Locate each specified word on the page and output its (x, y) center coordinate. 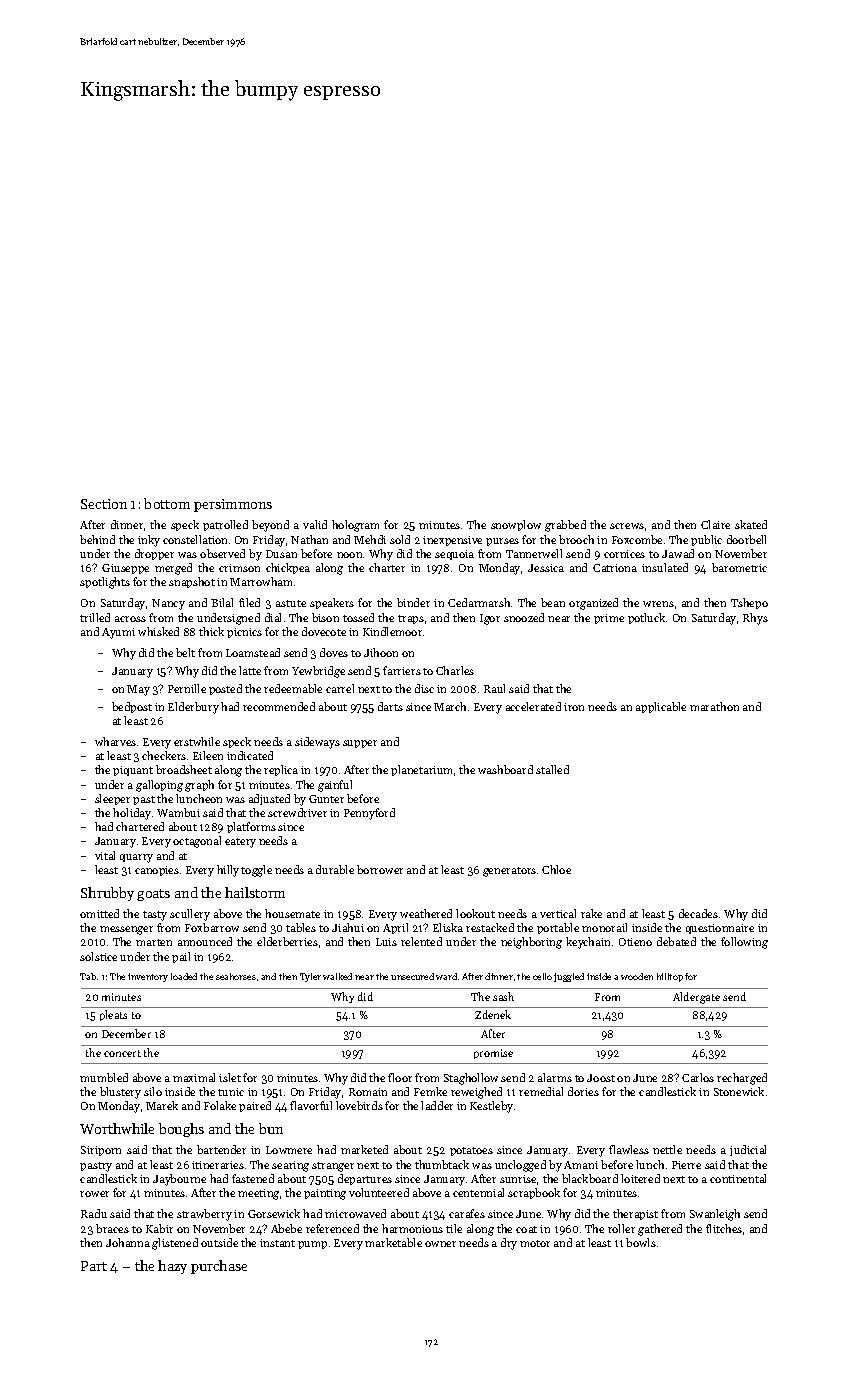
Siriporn (101, 1151)
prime (609, 619)
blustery (120, 1093)
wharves (115, 741)
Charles (455, 670)
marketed (364, 1149)
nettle (667, 1149)
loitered (640, 1178)
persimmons (233, 505)
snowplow (516, 525)
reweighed (476, 1093)
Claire (715, 524)
